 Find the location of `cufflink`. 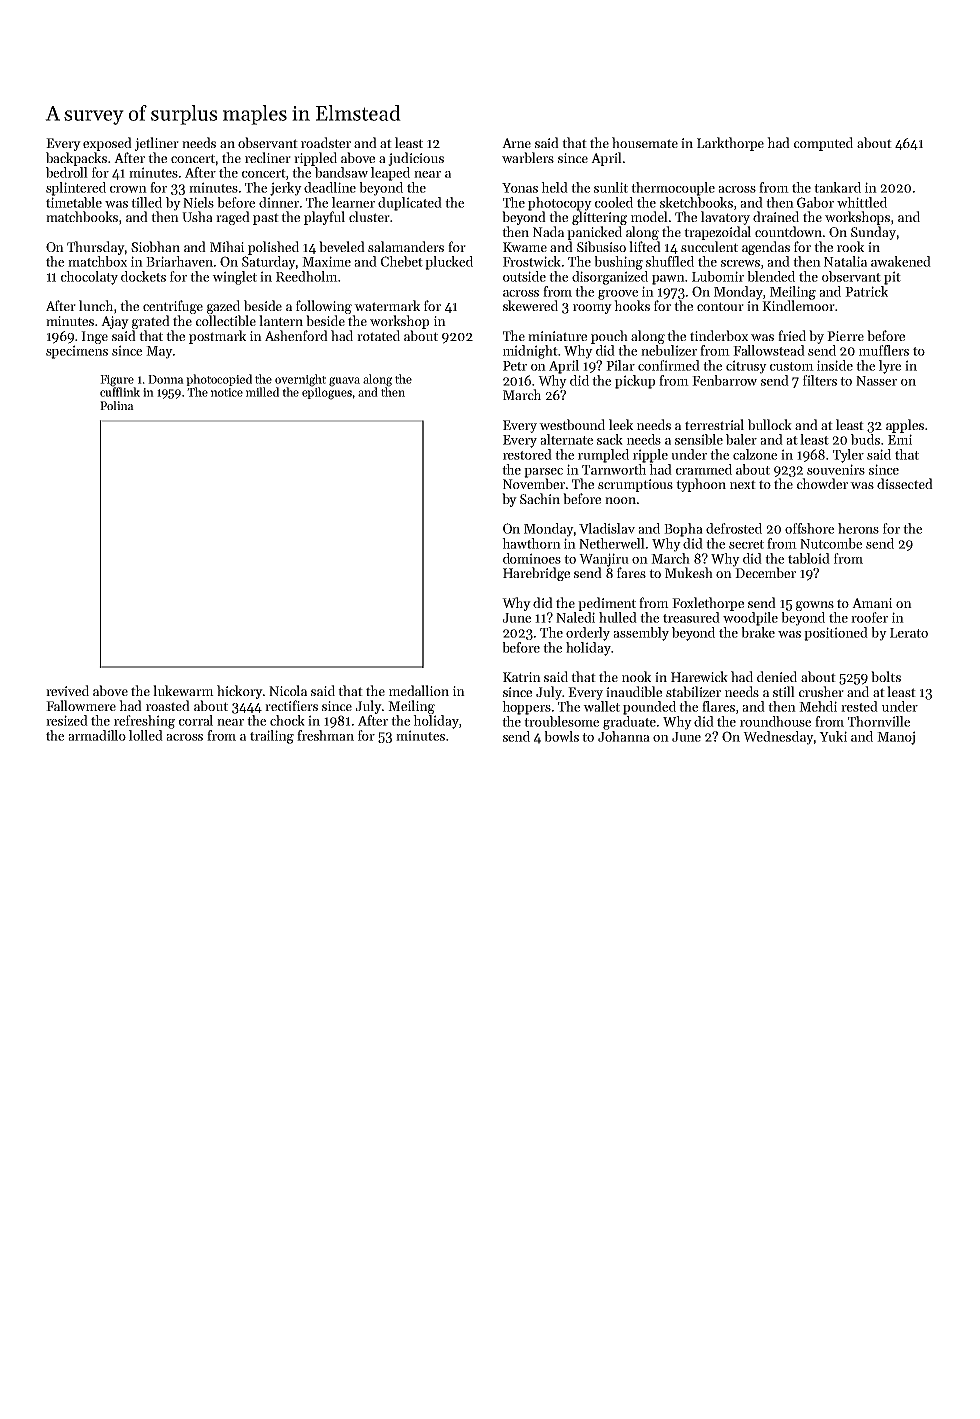

cufflink is located at coordinates (120, 392).
